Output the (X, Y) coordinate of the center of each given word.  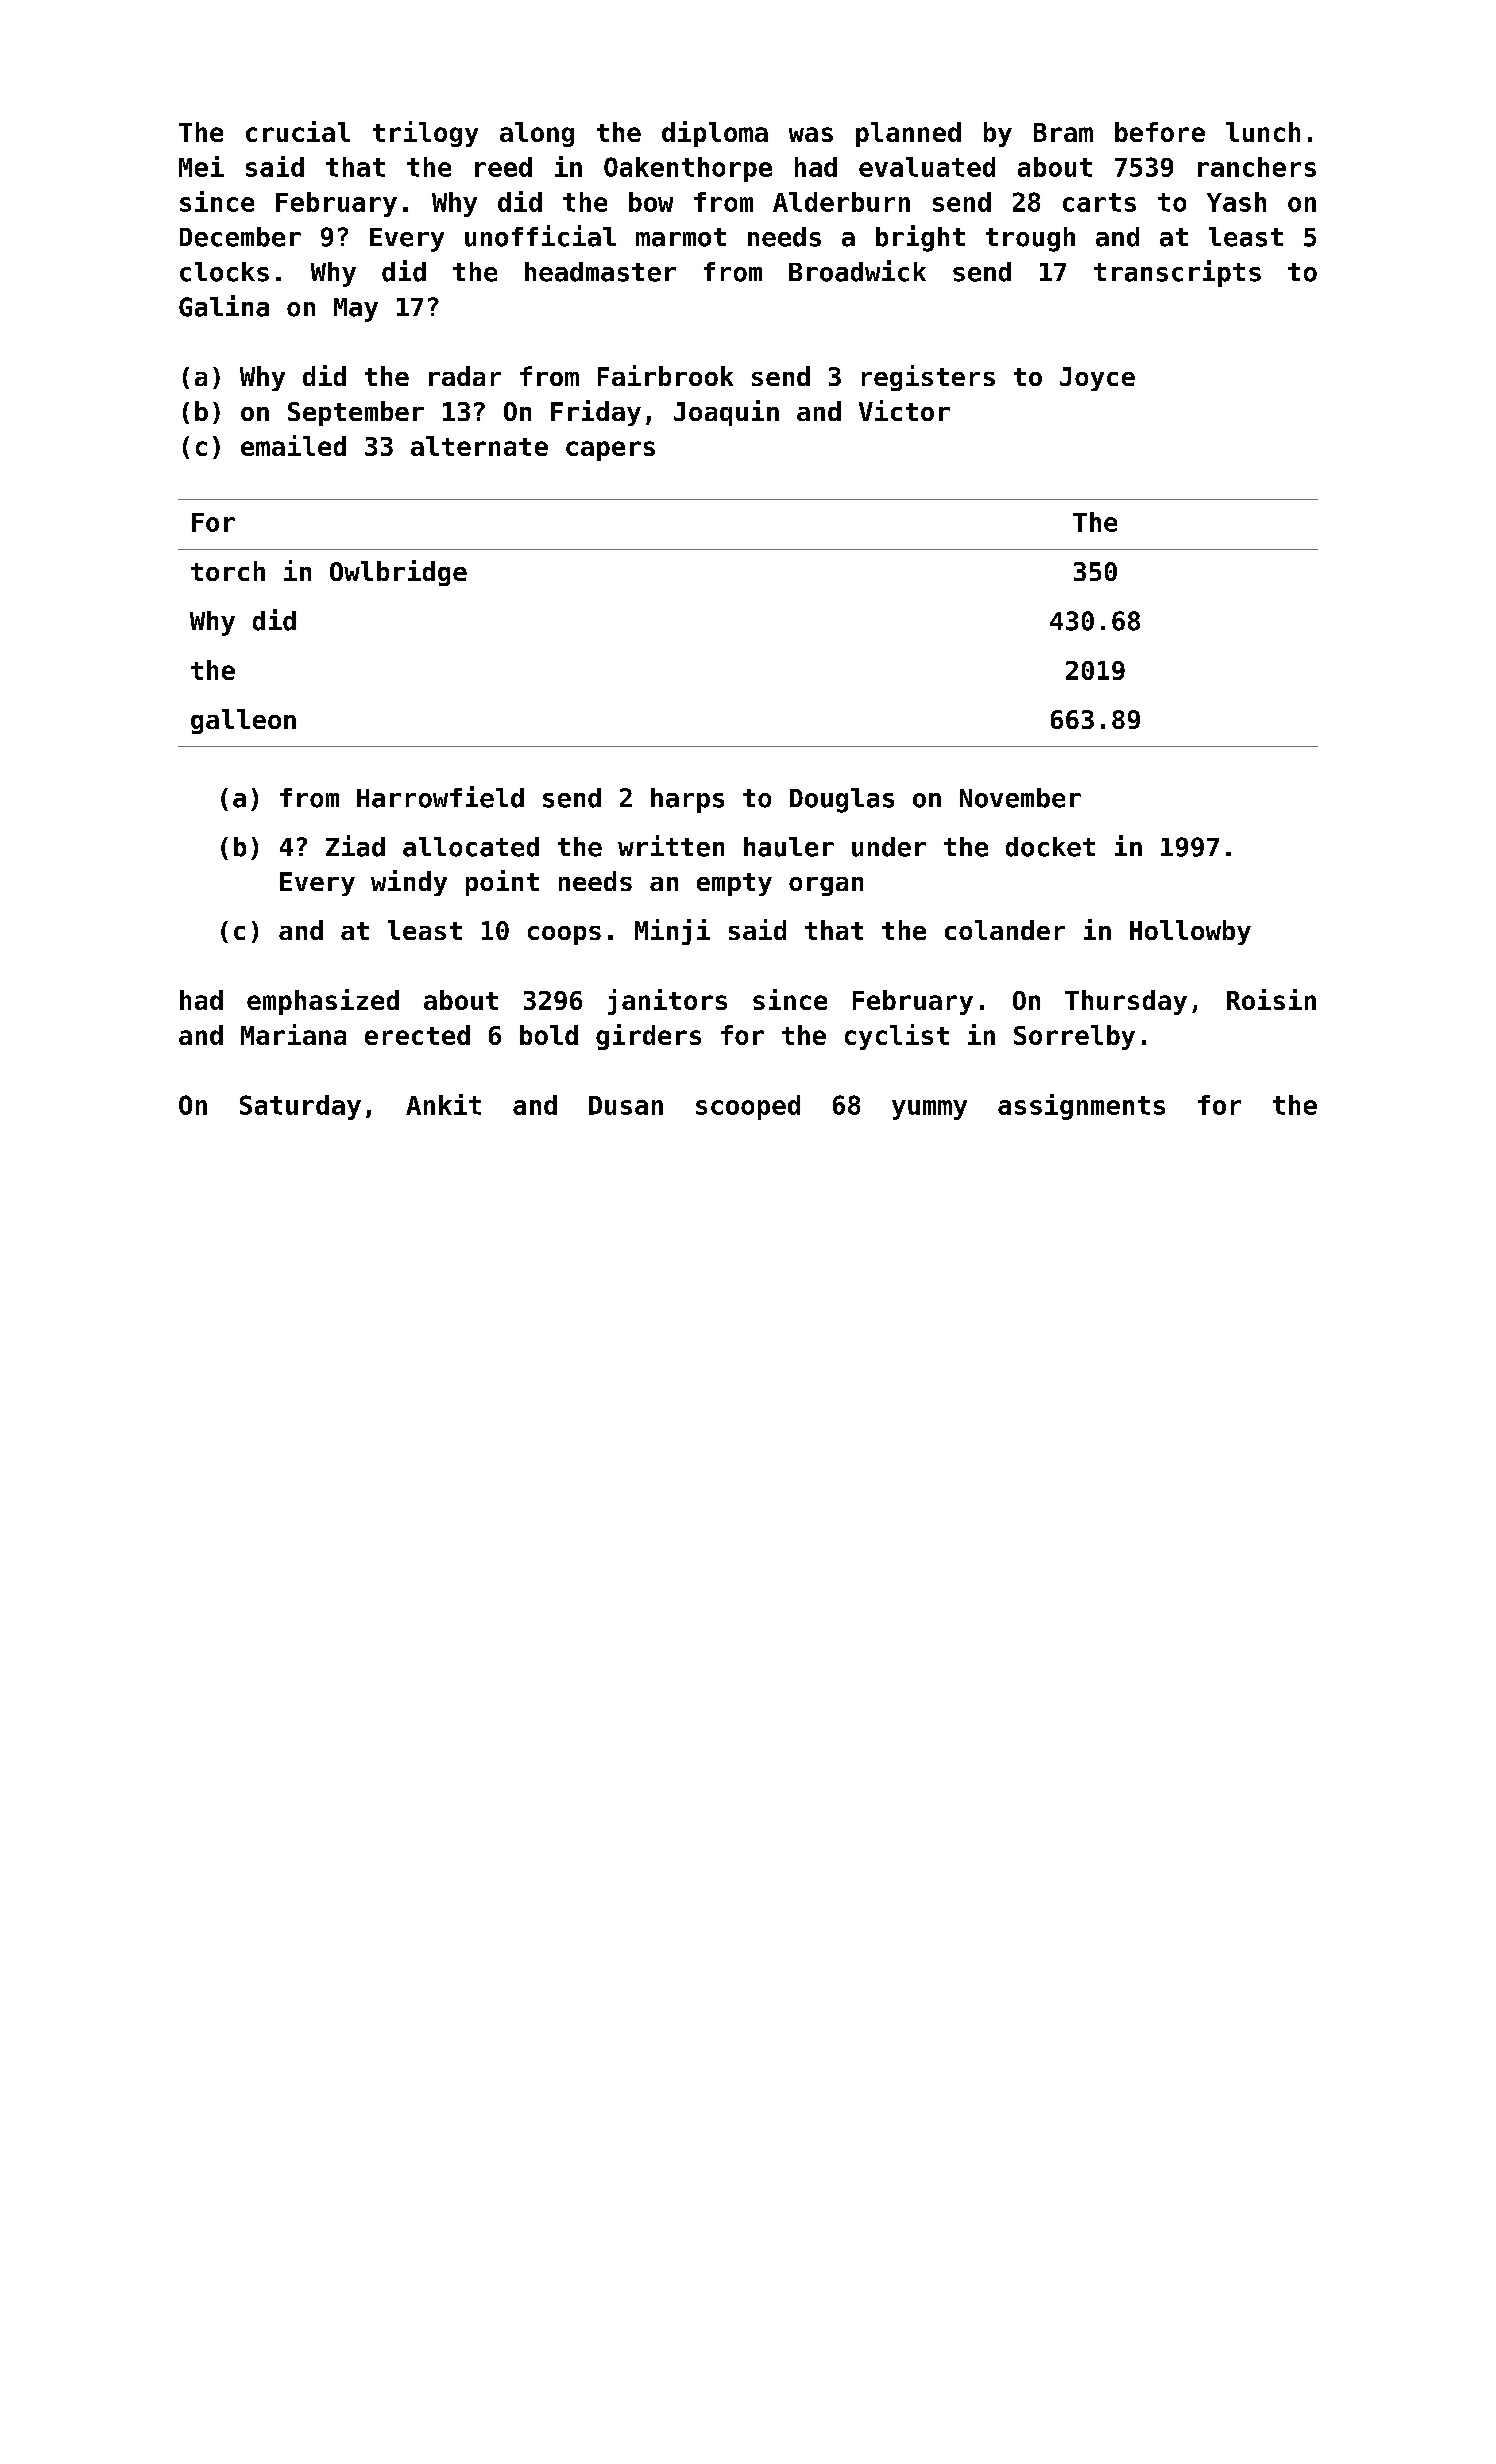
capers (610, 451)
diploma (715, 134)
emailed (293, 445)
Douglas (842, 800)
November (1020, 798)
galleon (243, 721)
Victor (904, 410)
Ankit (443, 1104)
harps (687, 800)
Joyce (1097, 379)
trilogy (425, 134)
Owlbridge (398, 573)
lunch (1263, 132)
